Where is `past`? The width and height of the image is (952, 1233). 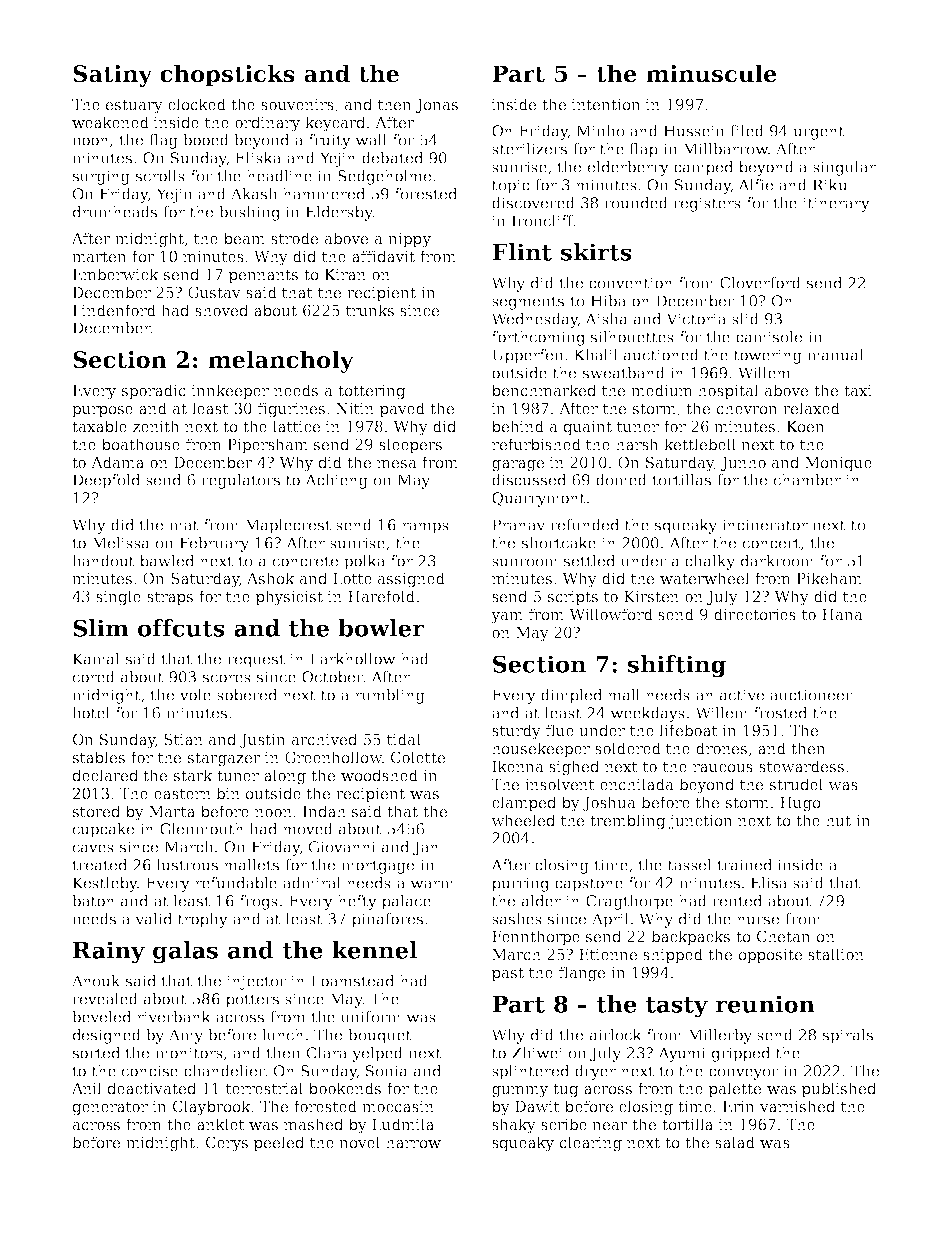
past is located at coordinates (508, 974).
